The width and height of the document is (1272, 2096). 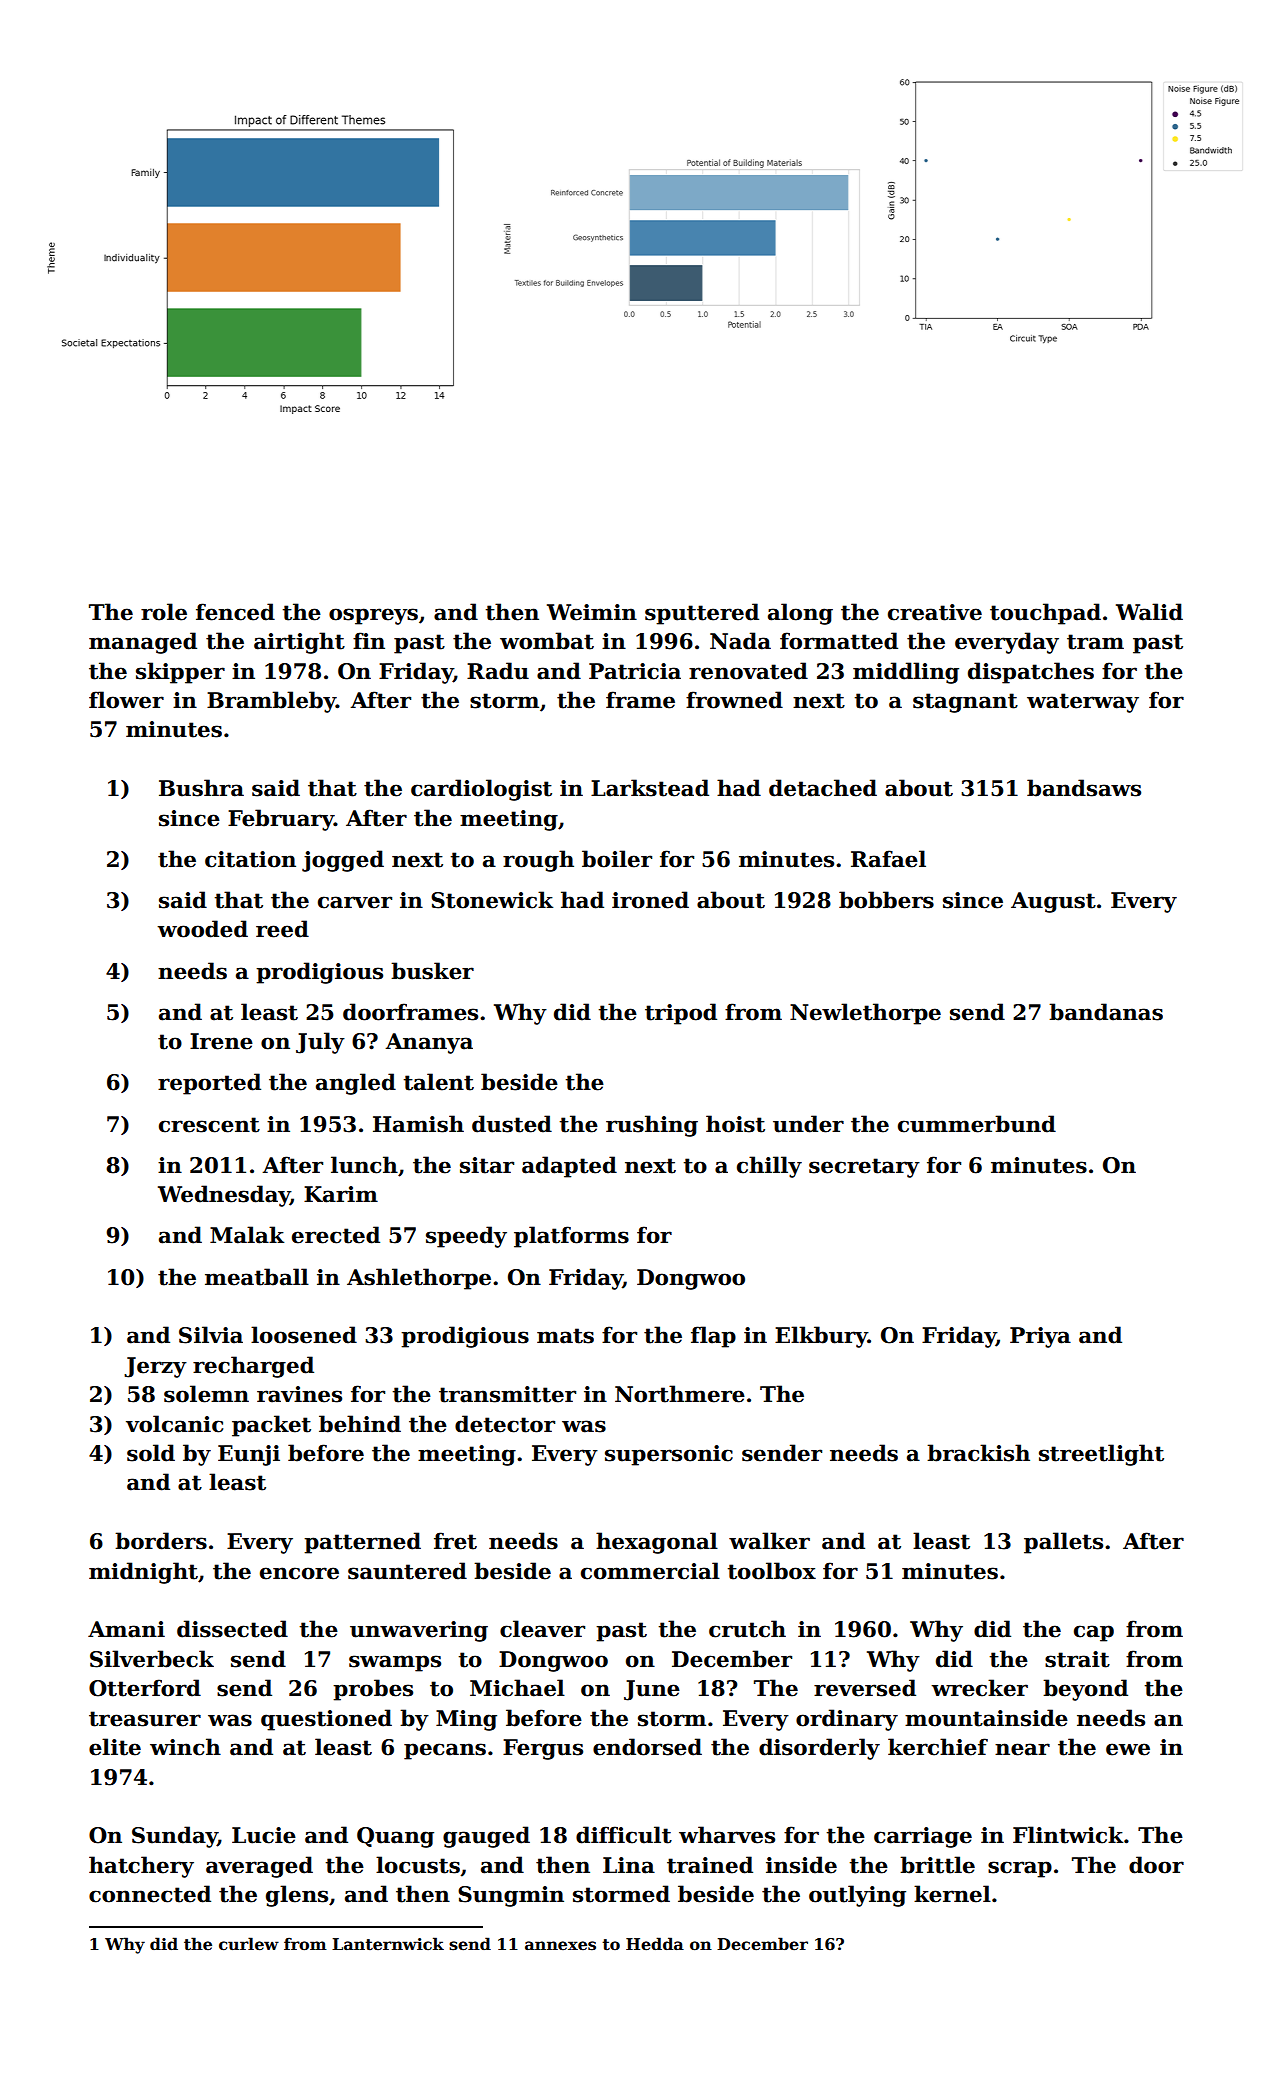 What do you see at coordinates (343, 861) in the document?
I see `jogged` at bounding box center [343, 861].
